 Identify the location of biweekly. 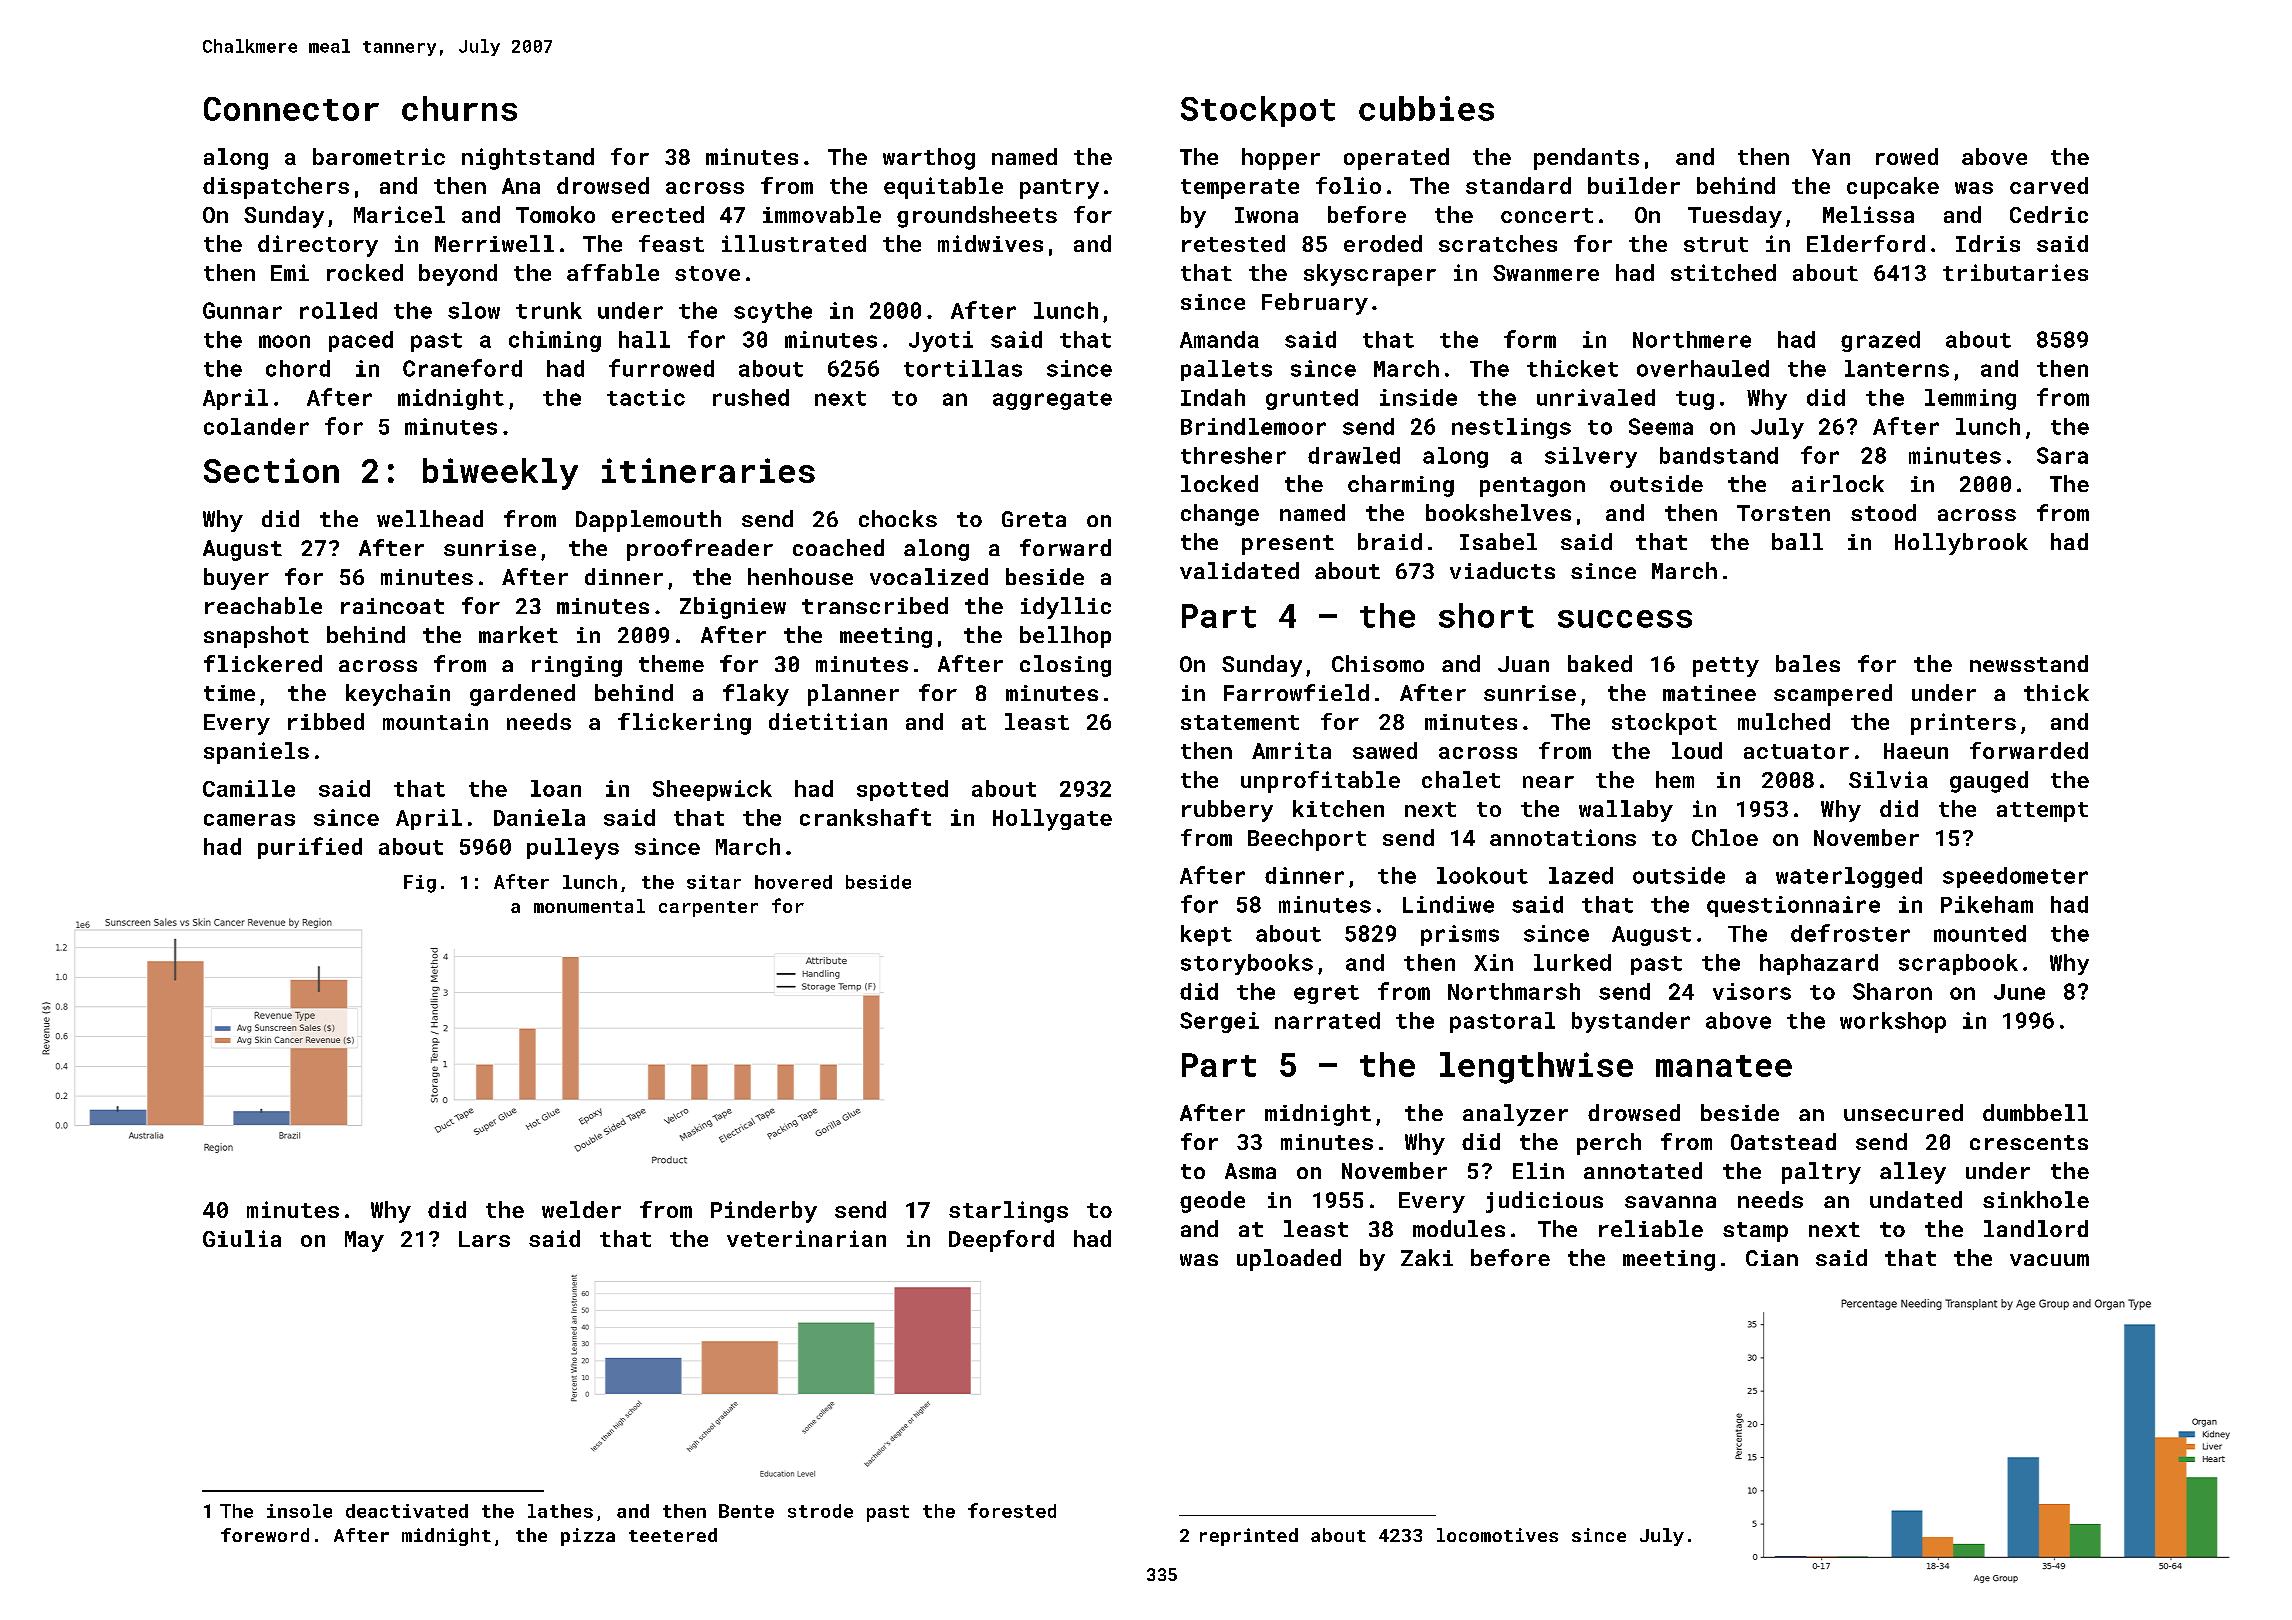
(500, 474).
